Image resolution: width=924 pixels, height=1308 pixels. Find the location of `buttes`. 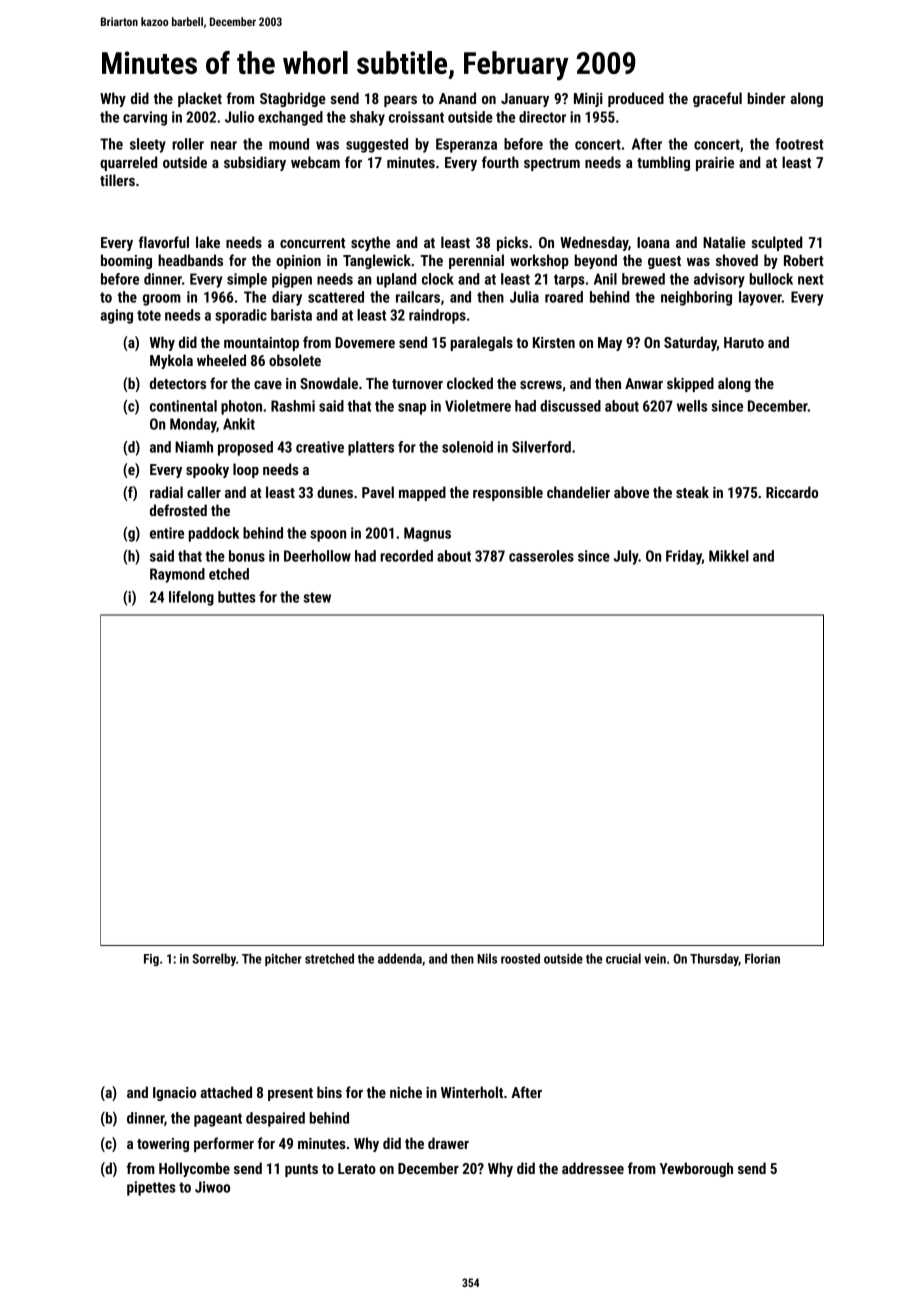

buttes is located at coordinates (237, 597).
